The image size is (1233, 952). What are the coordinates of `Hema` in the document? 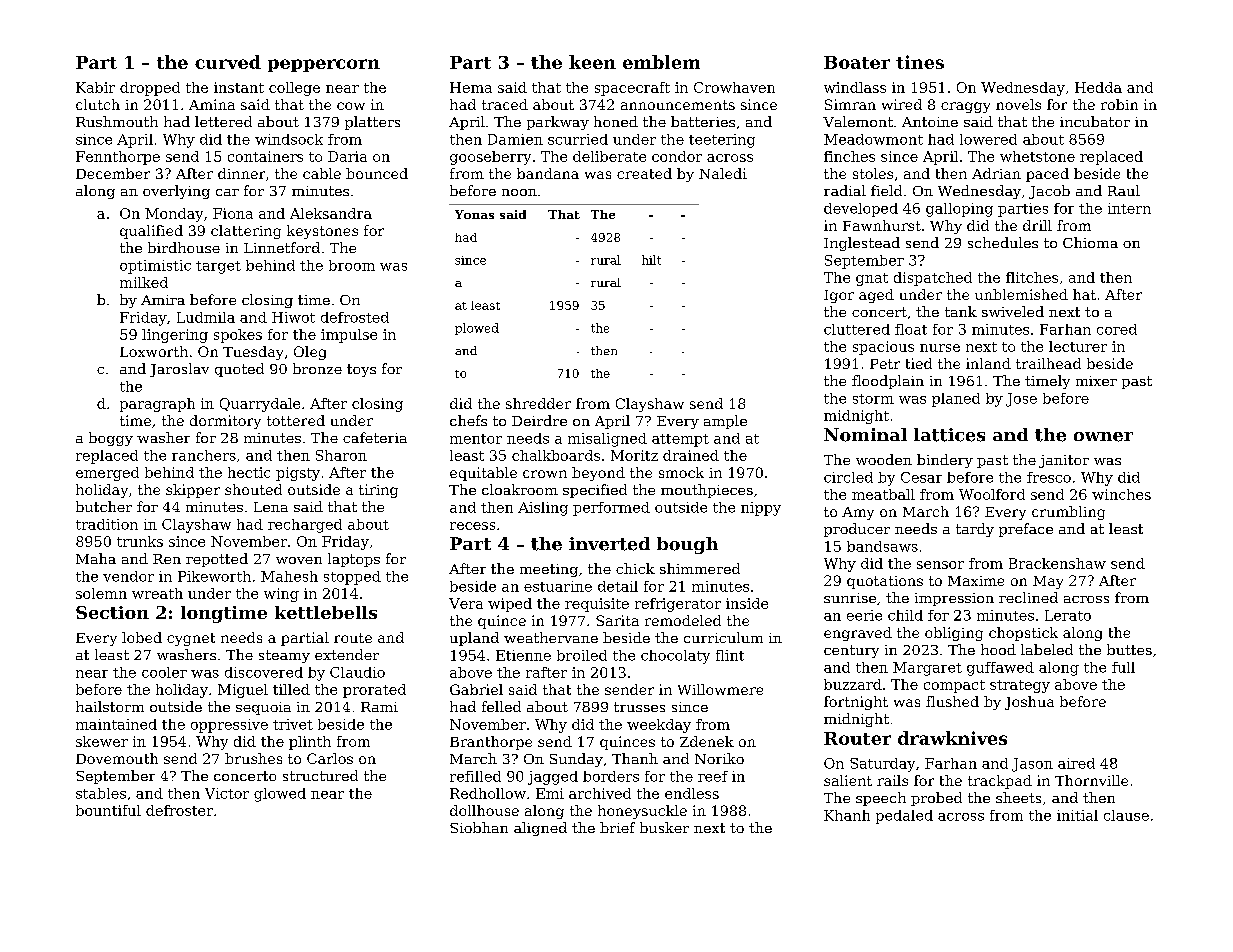 It's located at (471, 87).
